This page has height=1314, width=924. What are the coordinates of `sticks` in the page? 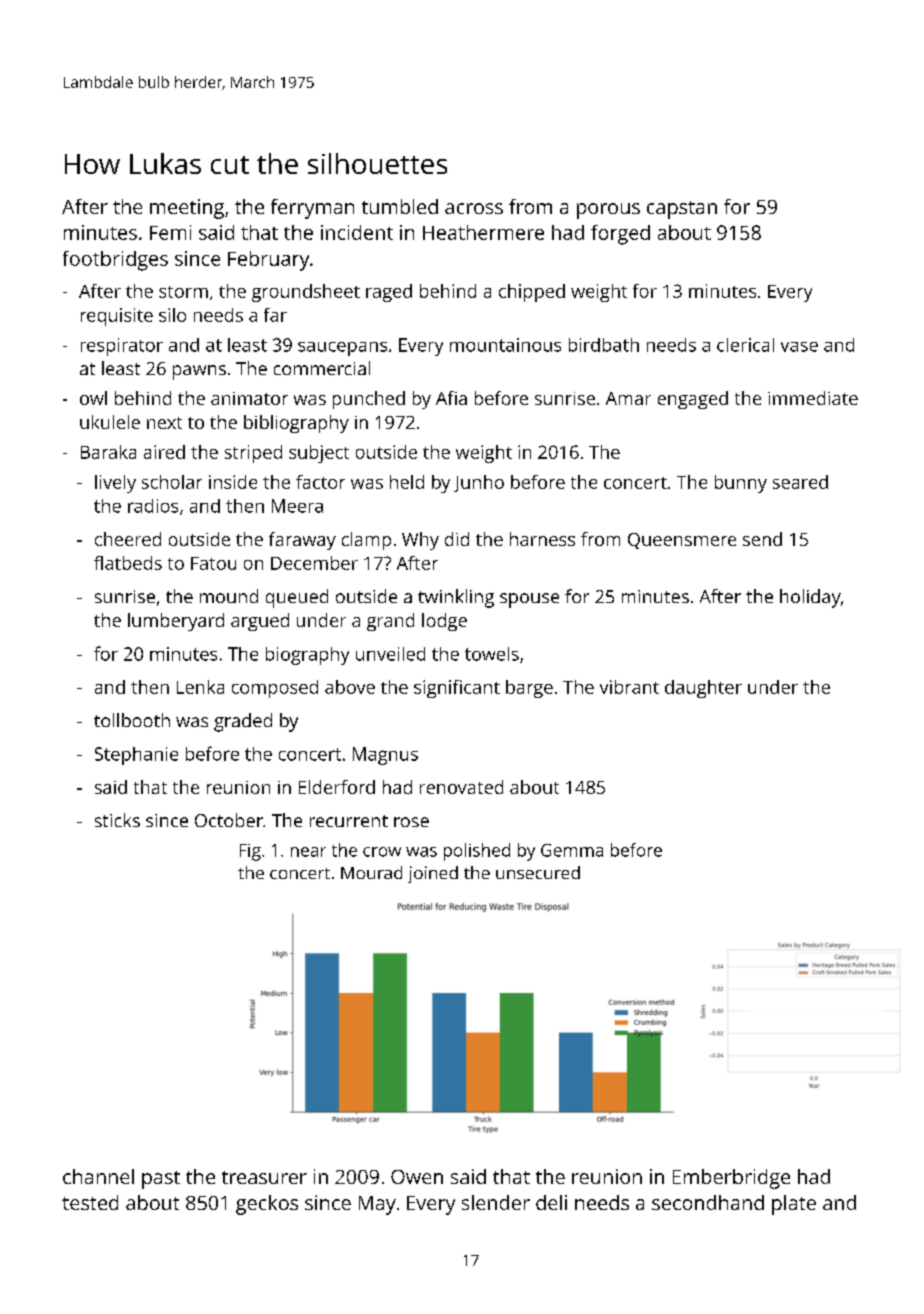 It's located at (117, 820).
